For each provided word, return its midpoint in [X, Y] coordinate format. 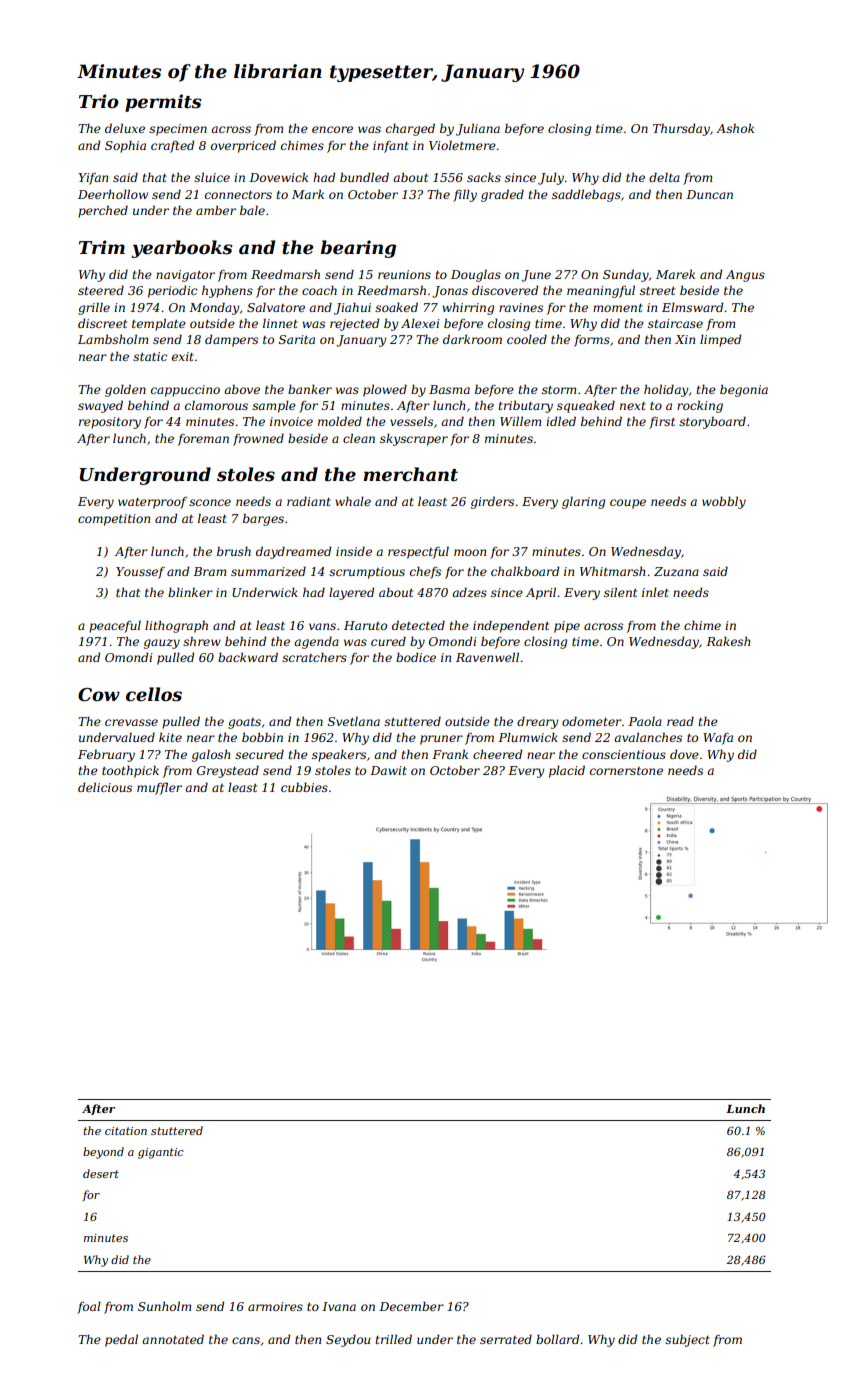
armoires [275, 1306]
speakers [339, 755]
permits [163, 103]
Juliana [478, 130]
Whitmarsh [612, 571]
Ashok [735, 128]
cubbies [304, 787]
